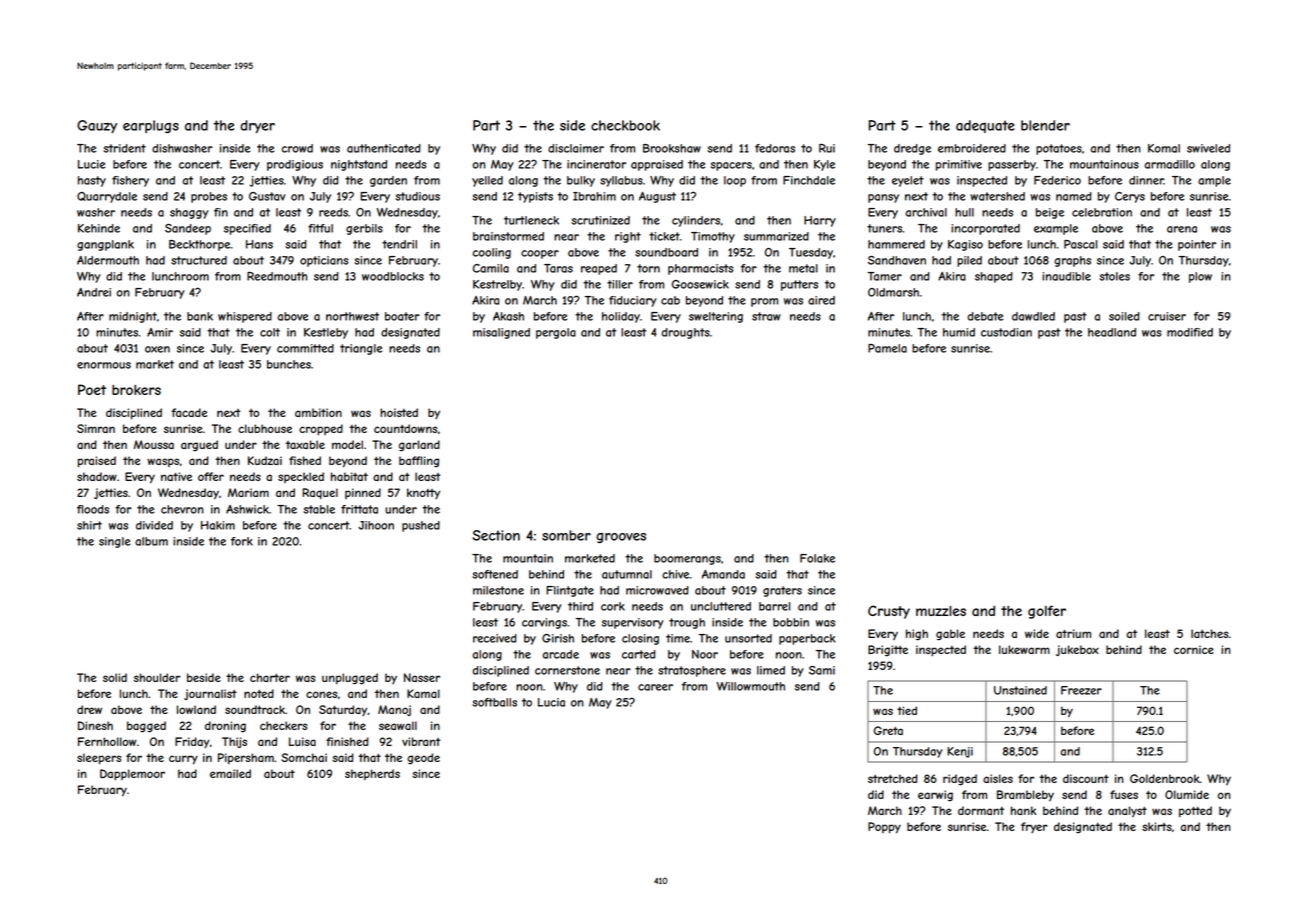 The width and height of the document is (1308, 924). I want to click on cooper, so click(540, 254).
